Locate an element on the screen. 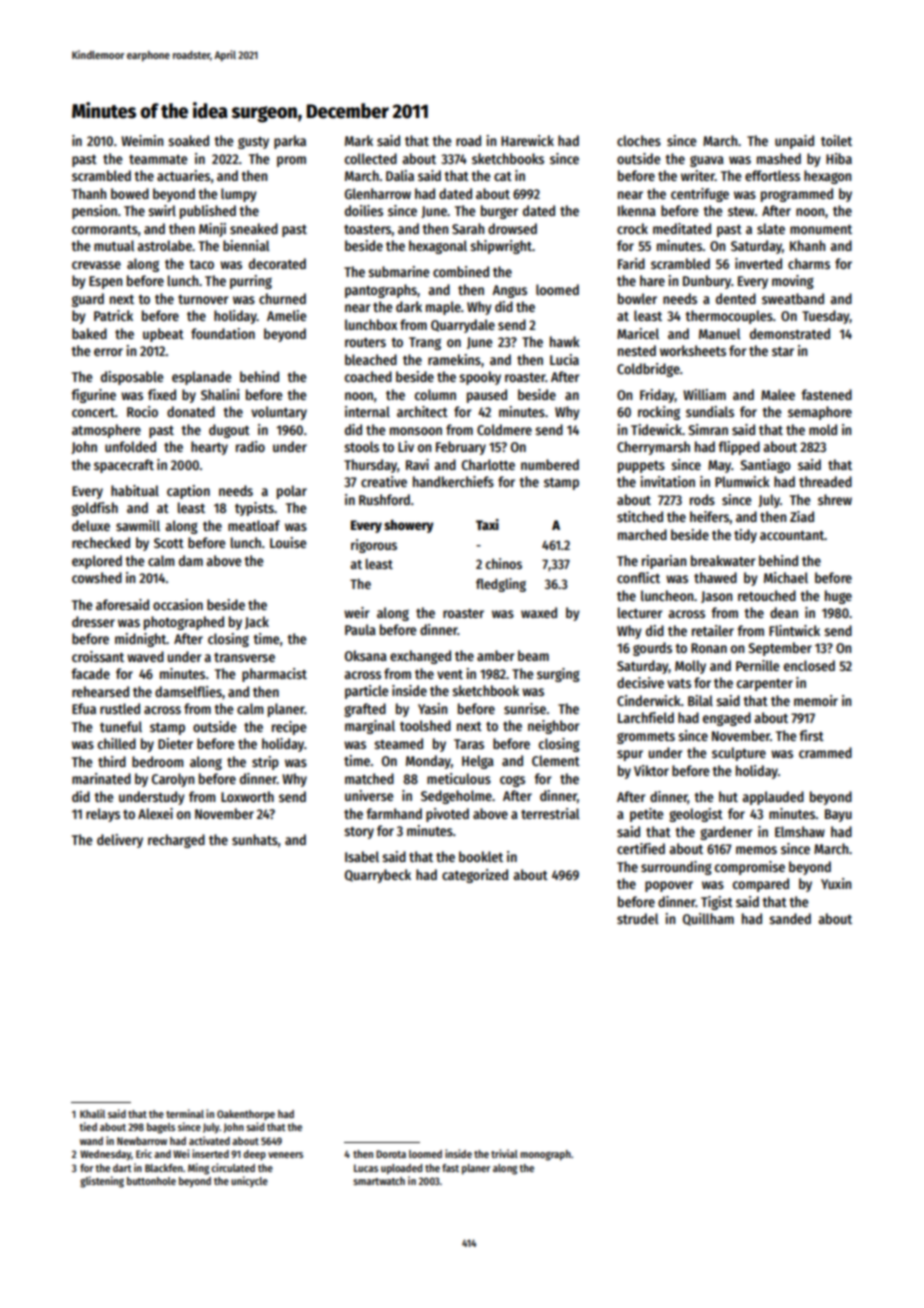 The height and width of the screenshot is (1308, 924). monograph is located at coordinates (545, 1155).
